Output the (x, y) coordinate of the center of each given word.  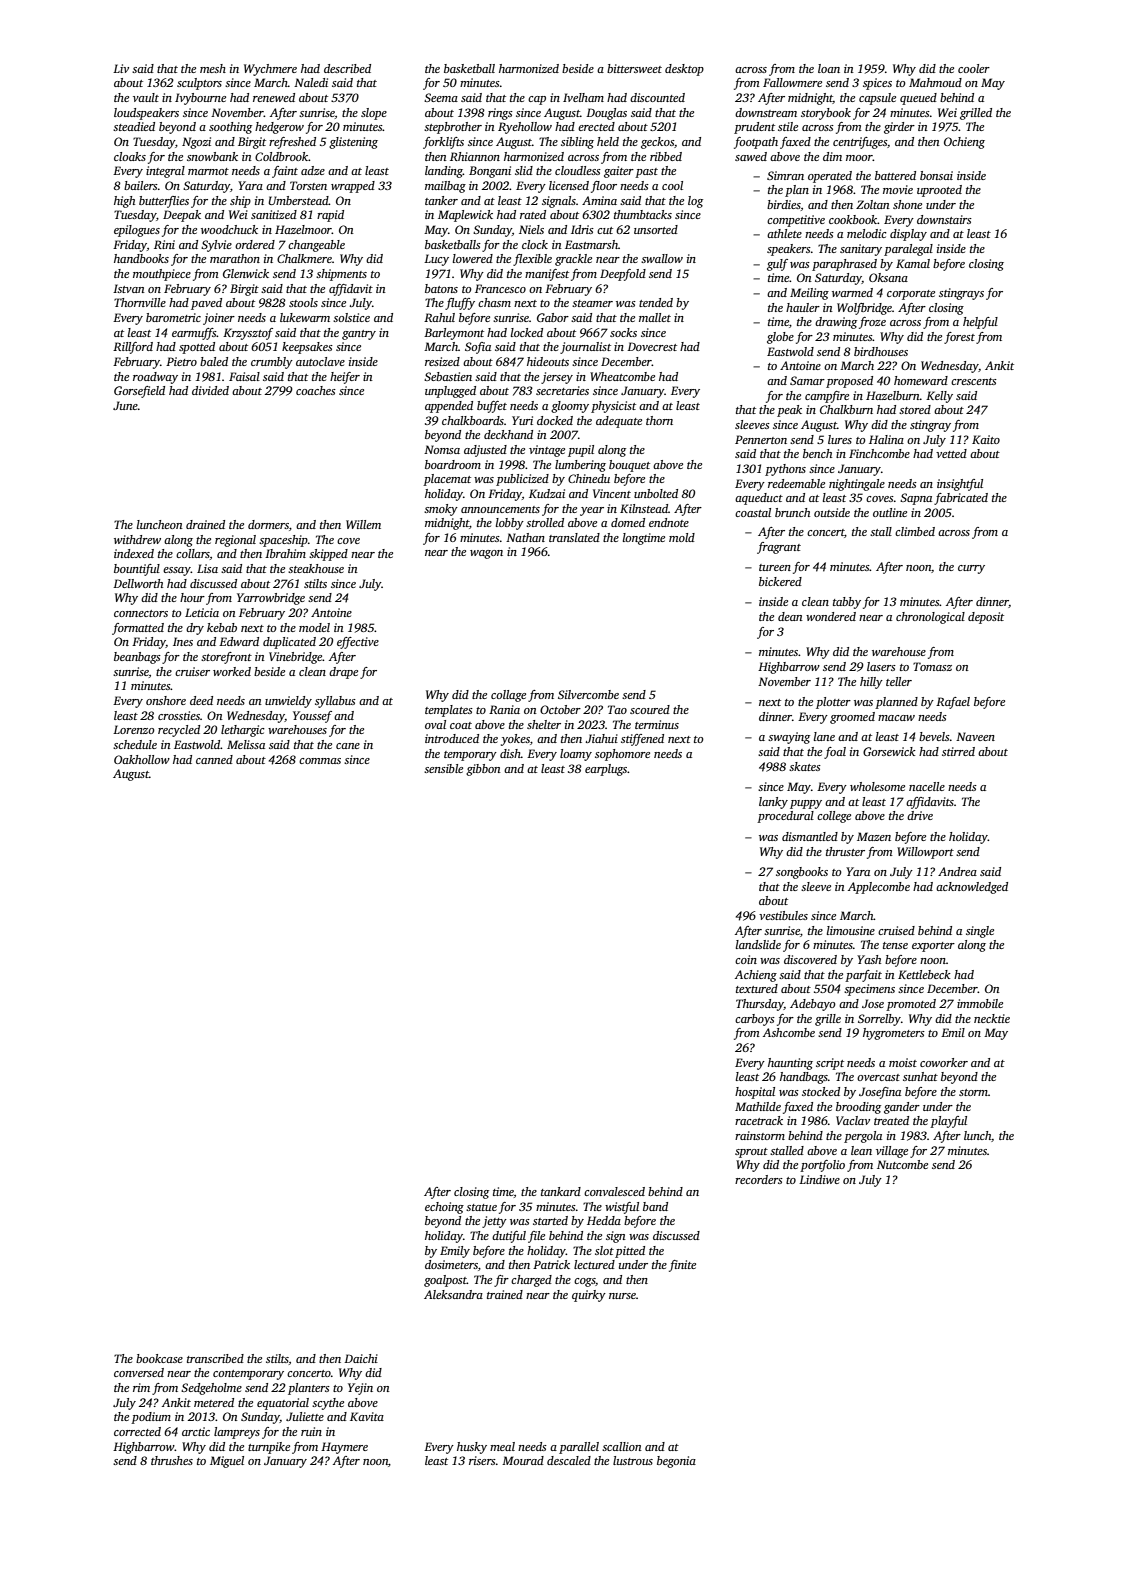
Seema (441, 97)
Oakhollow (142, 759)
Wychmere (270, 70)
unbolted (656, 493)
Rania (504, 709)
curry (971, 569)
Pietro (181, 361)
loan (829, 68)
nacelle (927, 786)
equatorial (283, 1404)
